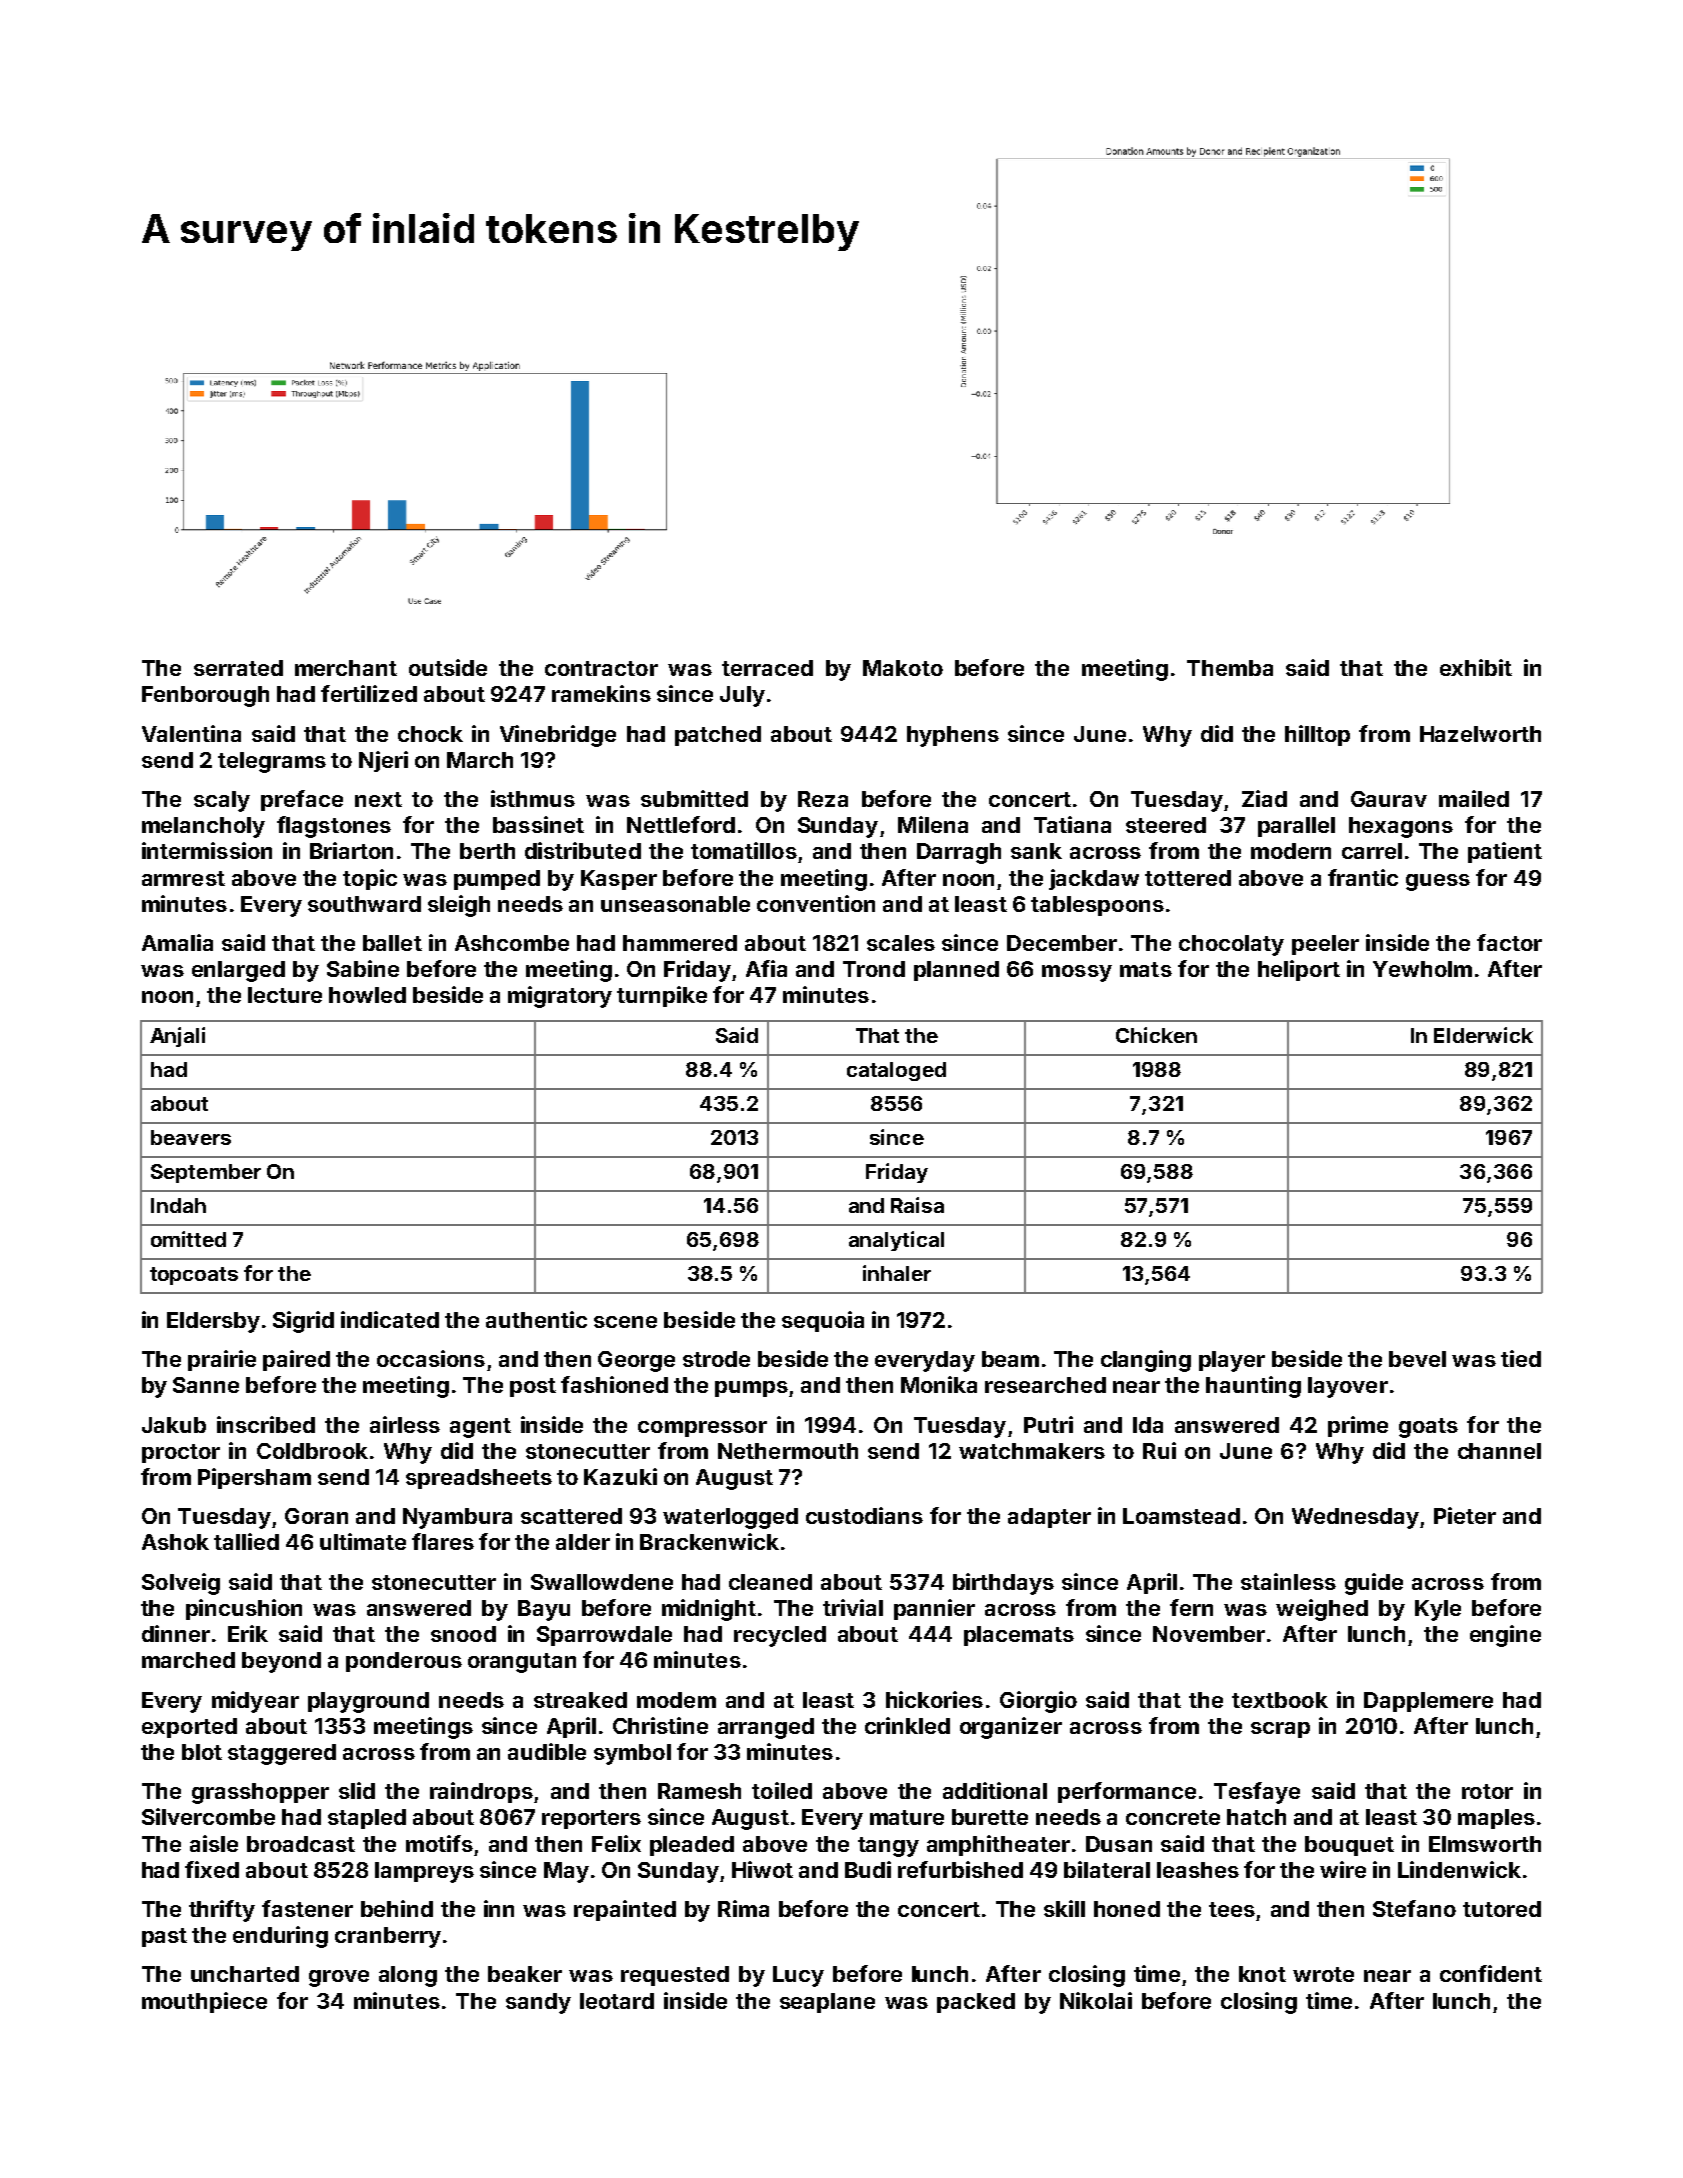 This screenshot has height=2178, width=1683. Describe the element at coordinates (222, 801) in the screenshot. I see `scaly` at that location.
